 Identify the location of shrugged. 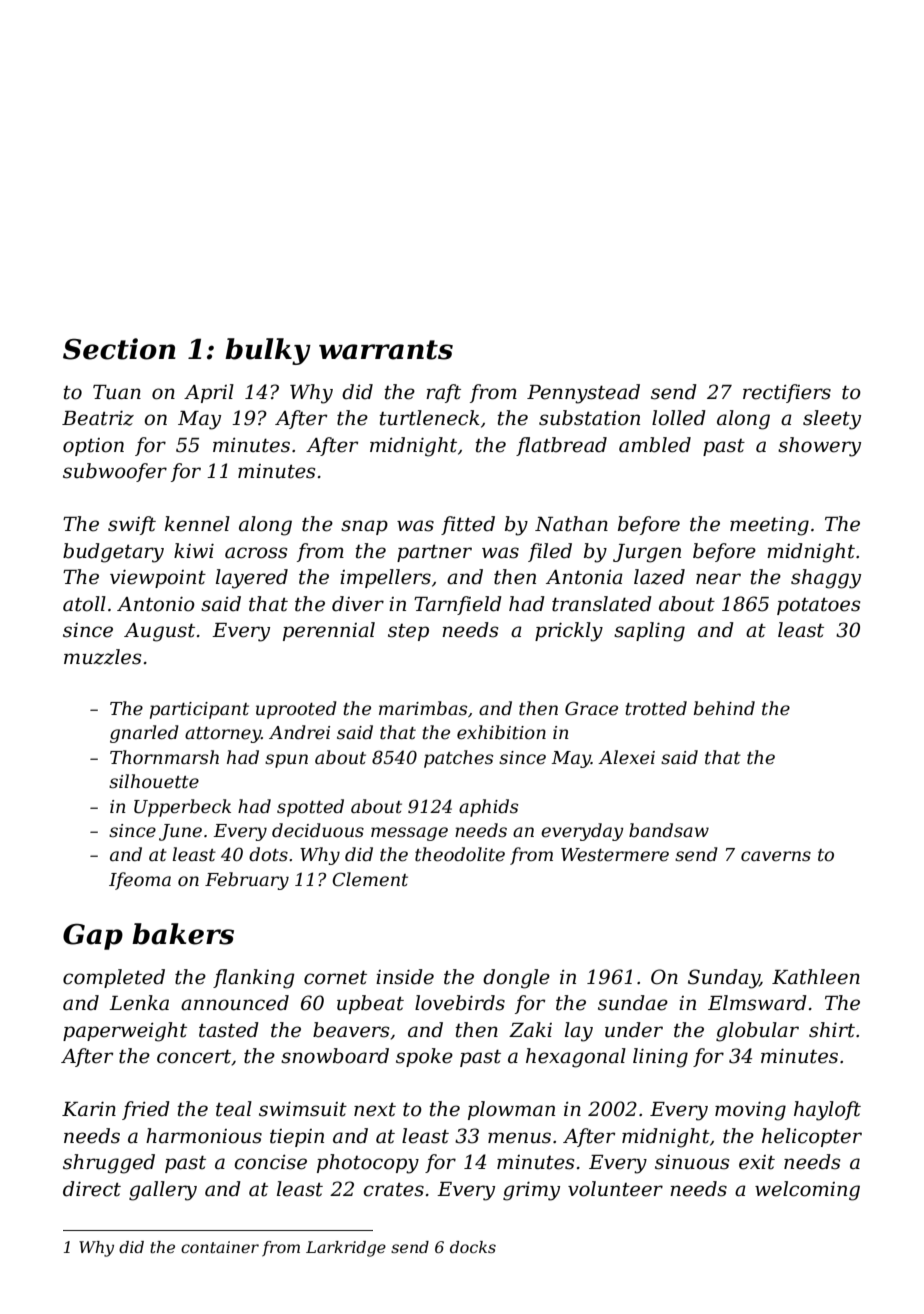
(109, 1164).
